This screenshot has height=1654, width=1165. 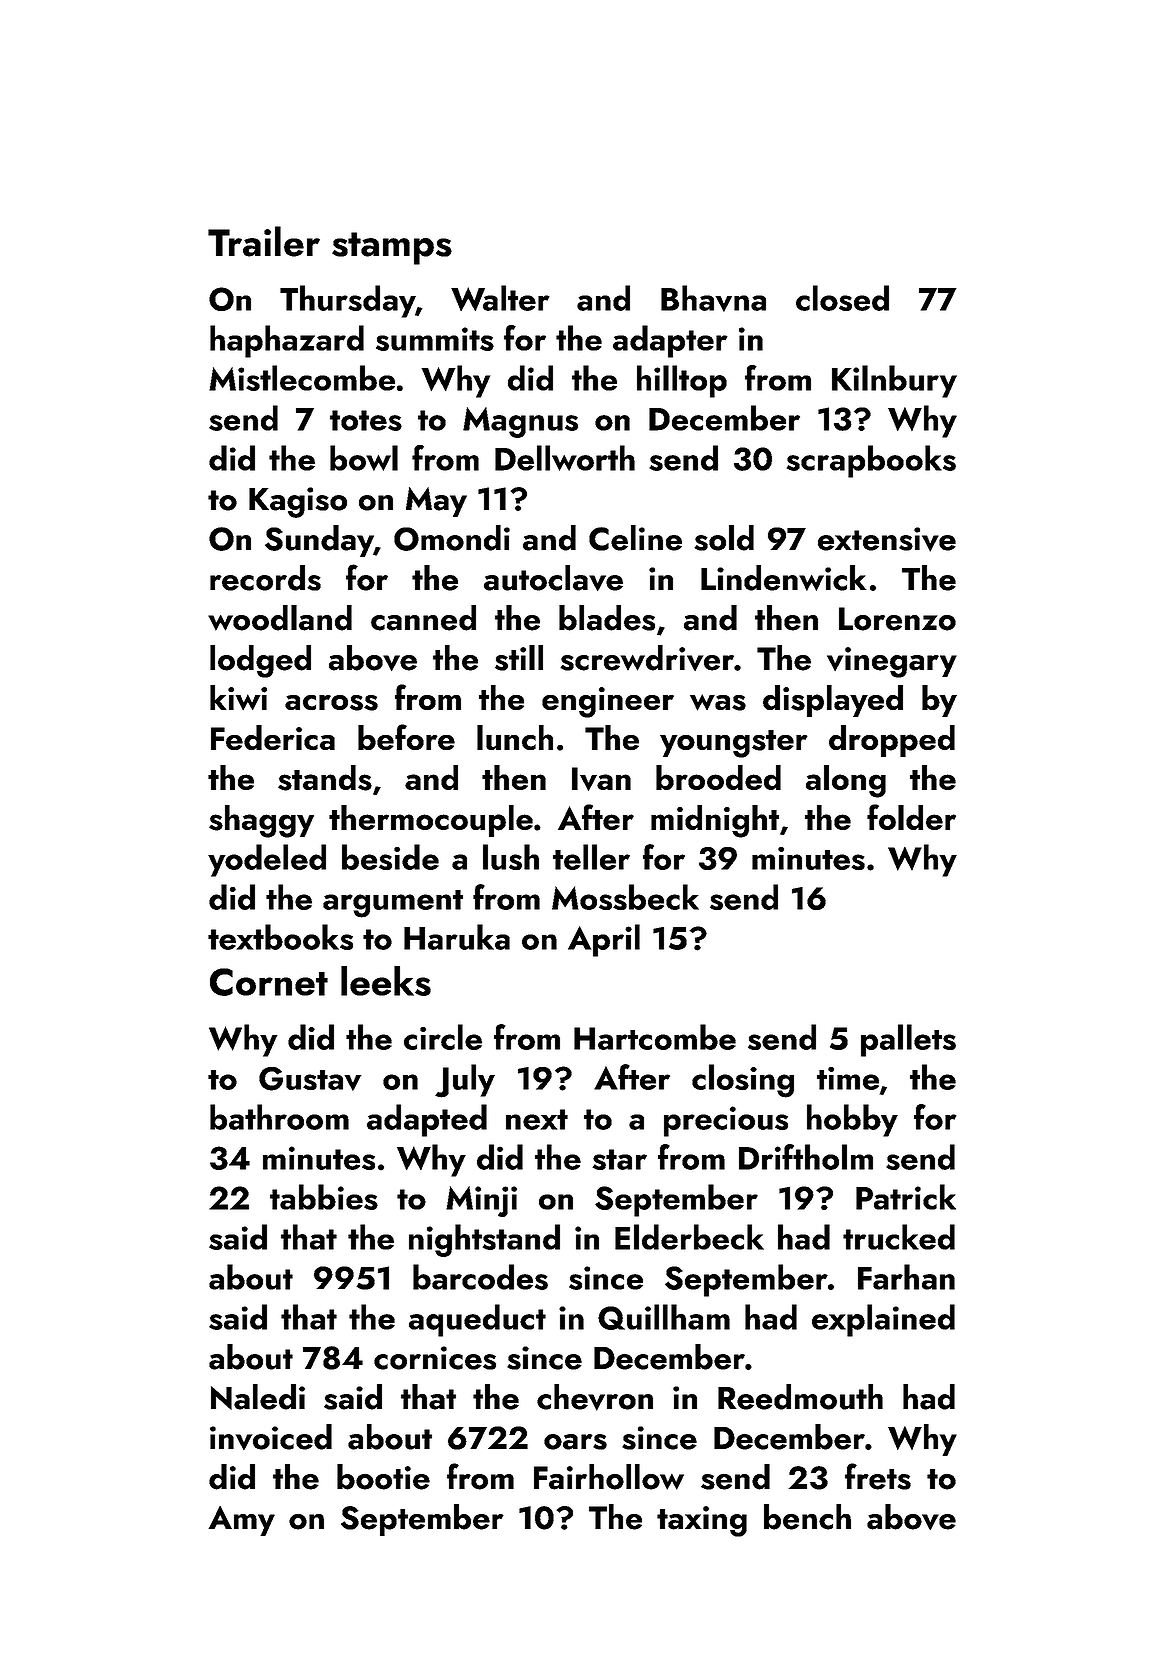 What do you see at coordinates (702, 1521) in the screenshot?
I see `taxing` at bounding box center [702, 1521].
